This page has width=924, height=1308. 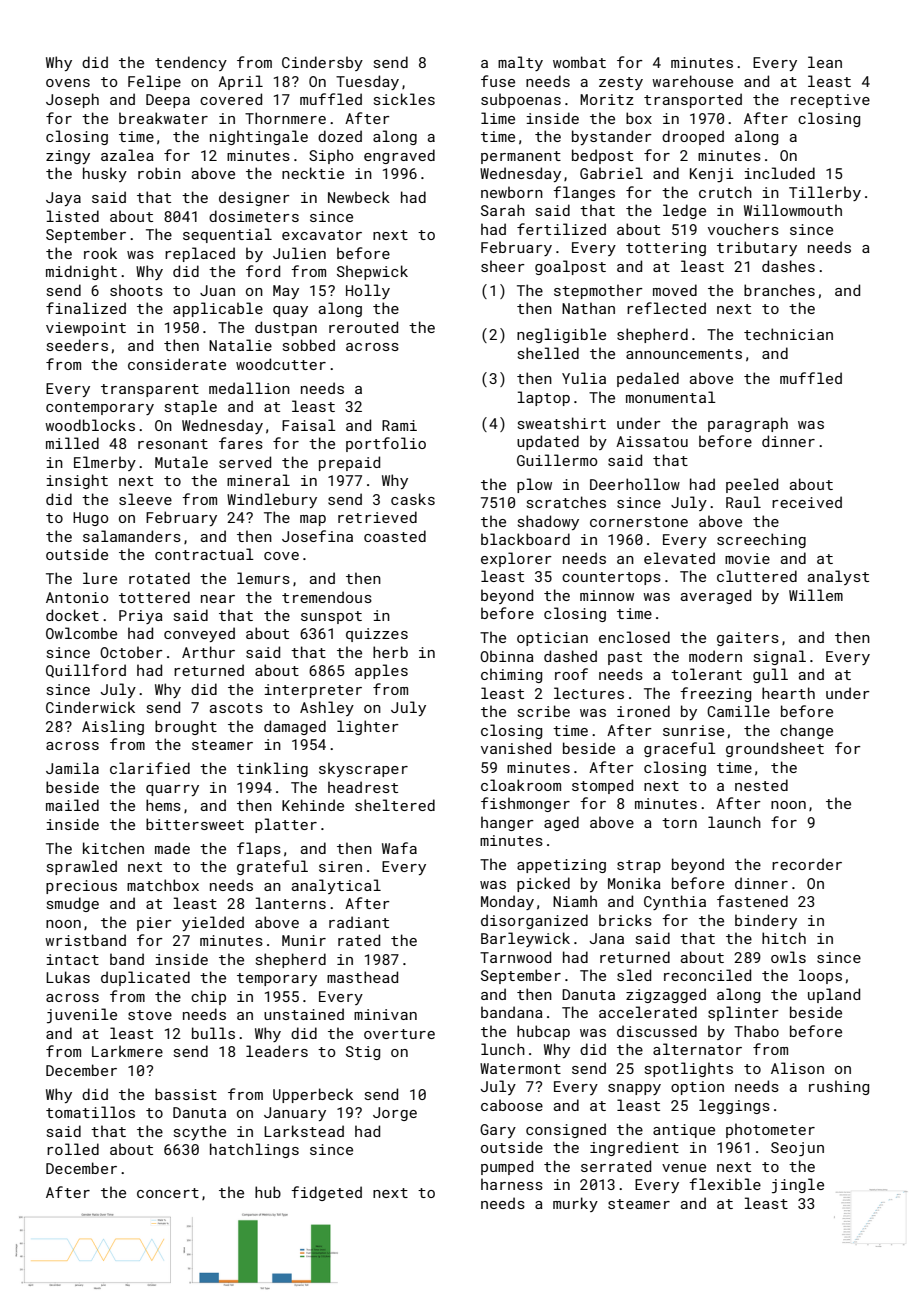 What do you see at coordinates (825, 62) in the page?
I see `lean` at bounding box center [825, 62].
